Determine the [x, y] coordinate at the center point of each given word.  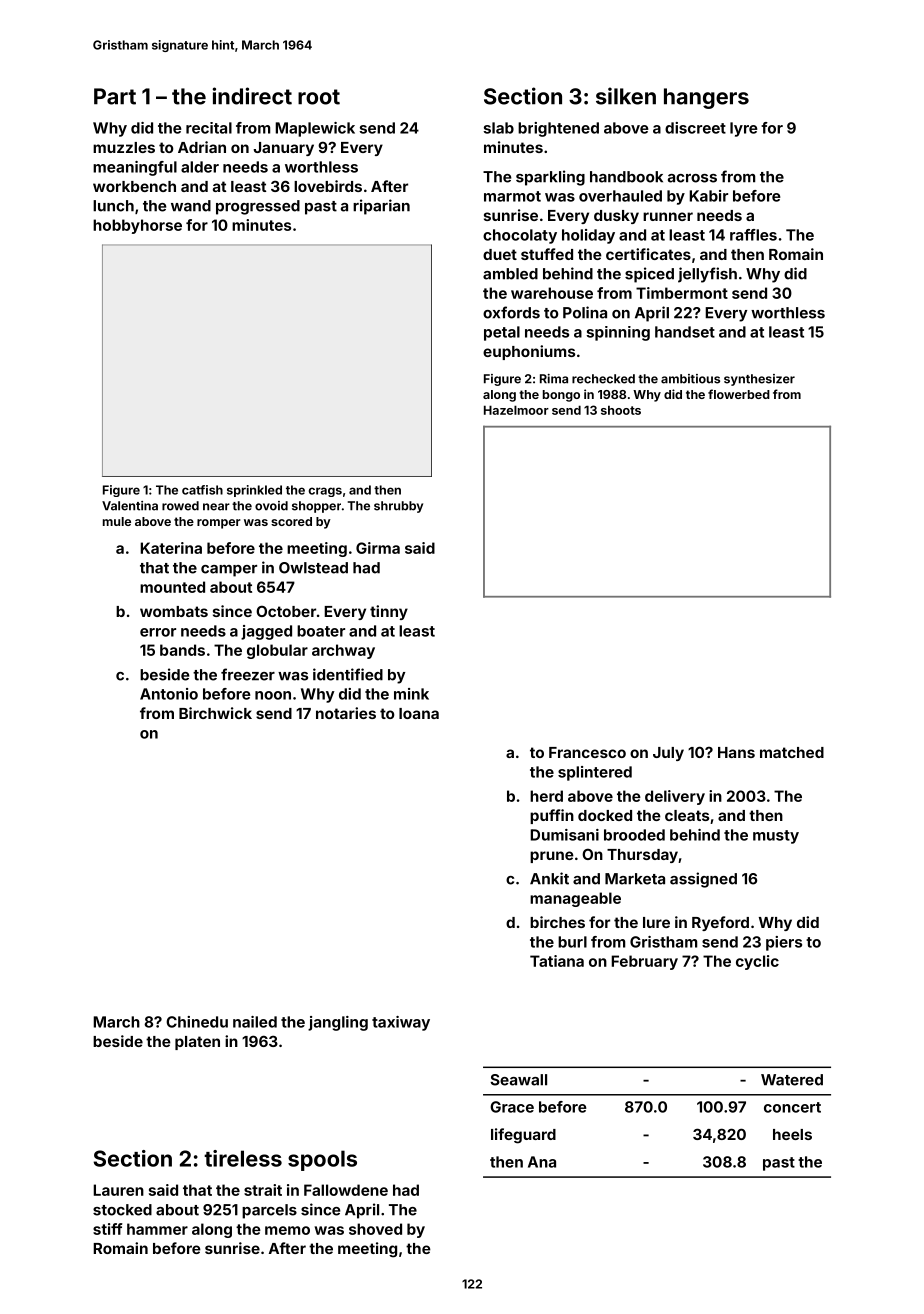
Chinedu [197, 1022]
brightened [558, 129]
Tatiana [557, 961]
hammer [157, 1229]
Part [115, 96]
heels [792, 1134]
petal [502, 333]
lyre [744, 129]
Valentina [130, 506]
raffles [753, 235]
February [644, 962]
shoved [375, 1229]
